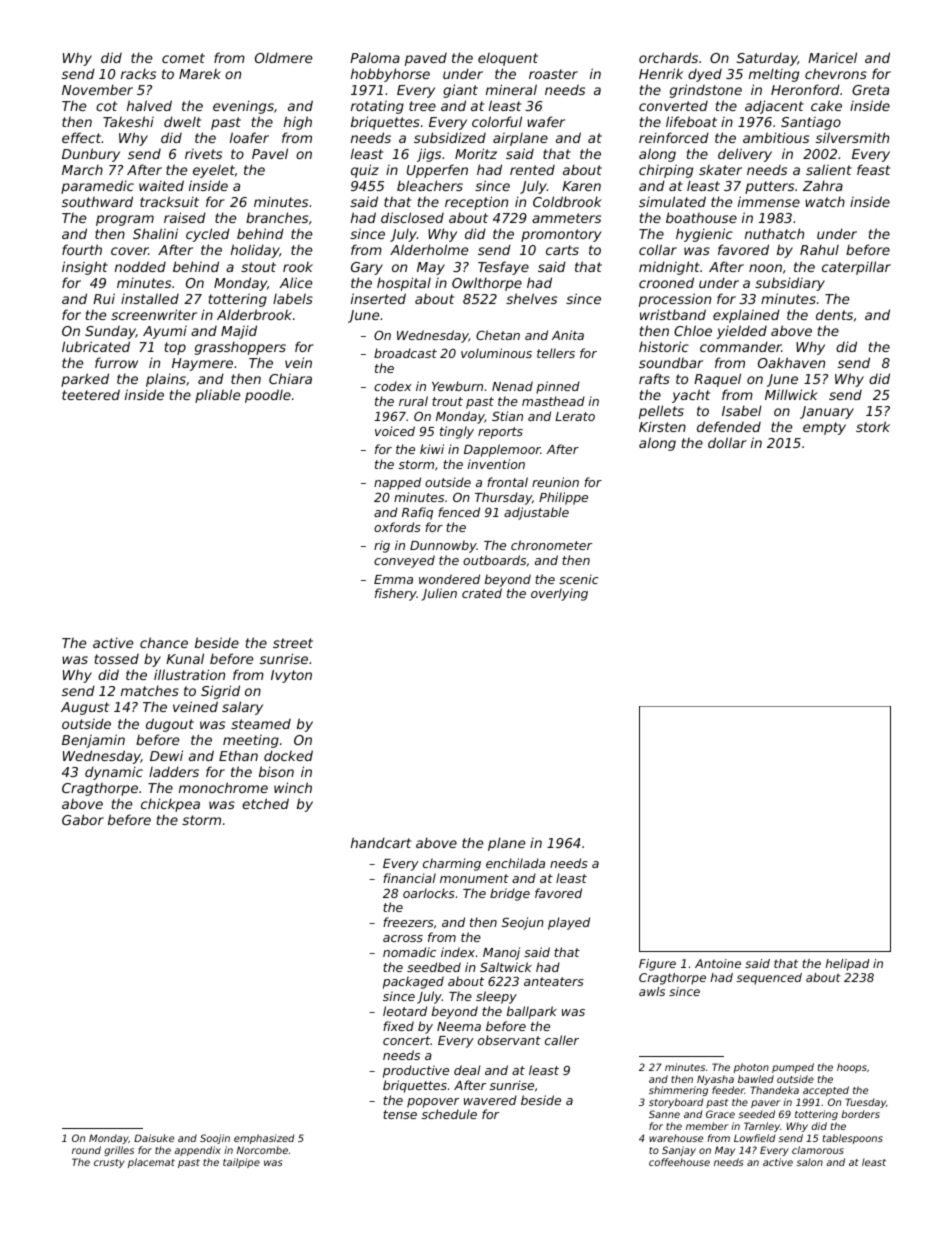 This screenshot has height=1233, width=952. What do you see at coordinates (291, 676) in the screenshot?
I see `Ivyton` at bounding box center [291, 676].
